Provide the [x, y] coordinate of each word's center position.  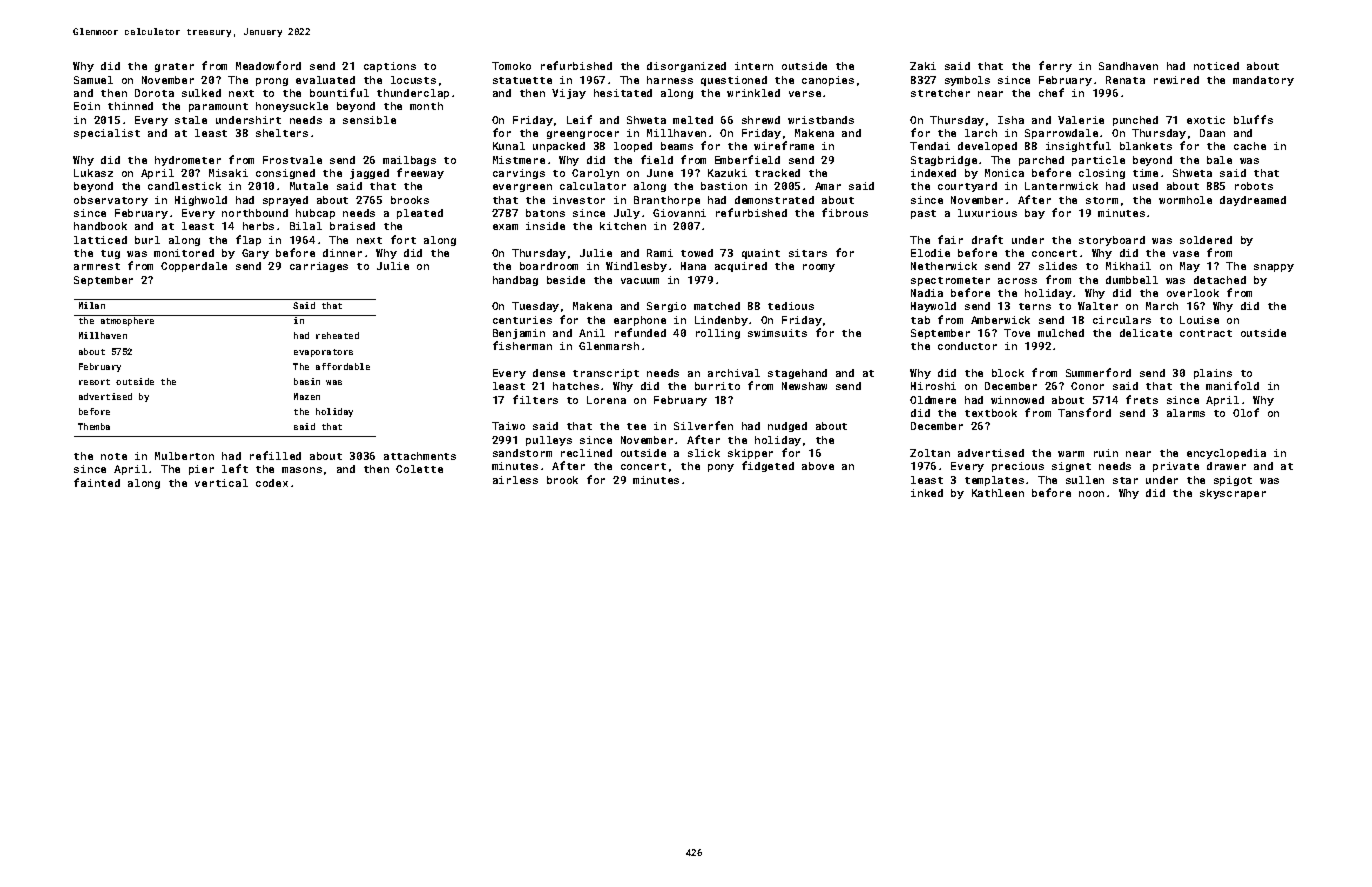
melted [693, 120]
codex [272, 483]
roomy [819, 268]
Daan [1212, 133]
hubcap [315, 214]
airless [515, 480]
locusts [413, 80]
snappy [1274, 268]
